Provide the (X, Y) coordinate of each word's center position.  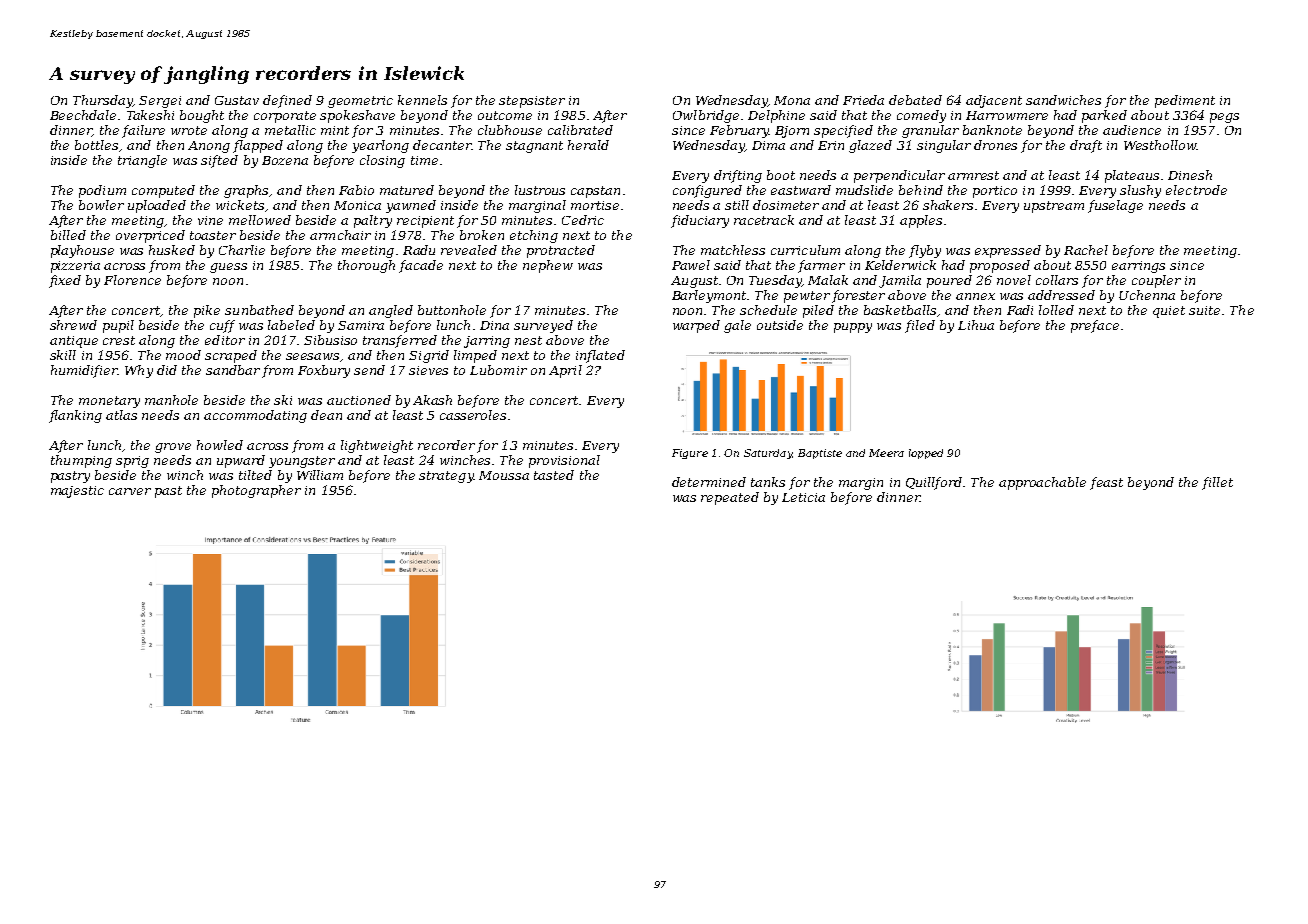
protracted (561, 251)
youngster (302, 462)
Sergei (160, 102)
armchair (340, 235)
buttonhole (452, 310)
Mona (792, 100)
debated (915, 100)
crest (119, 340)
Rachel (1086, 250)
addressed (1061, 295)
